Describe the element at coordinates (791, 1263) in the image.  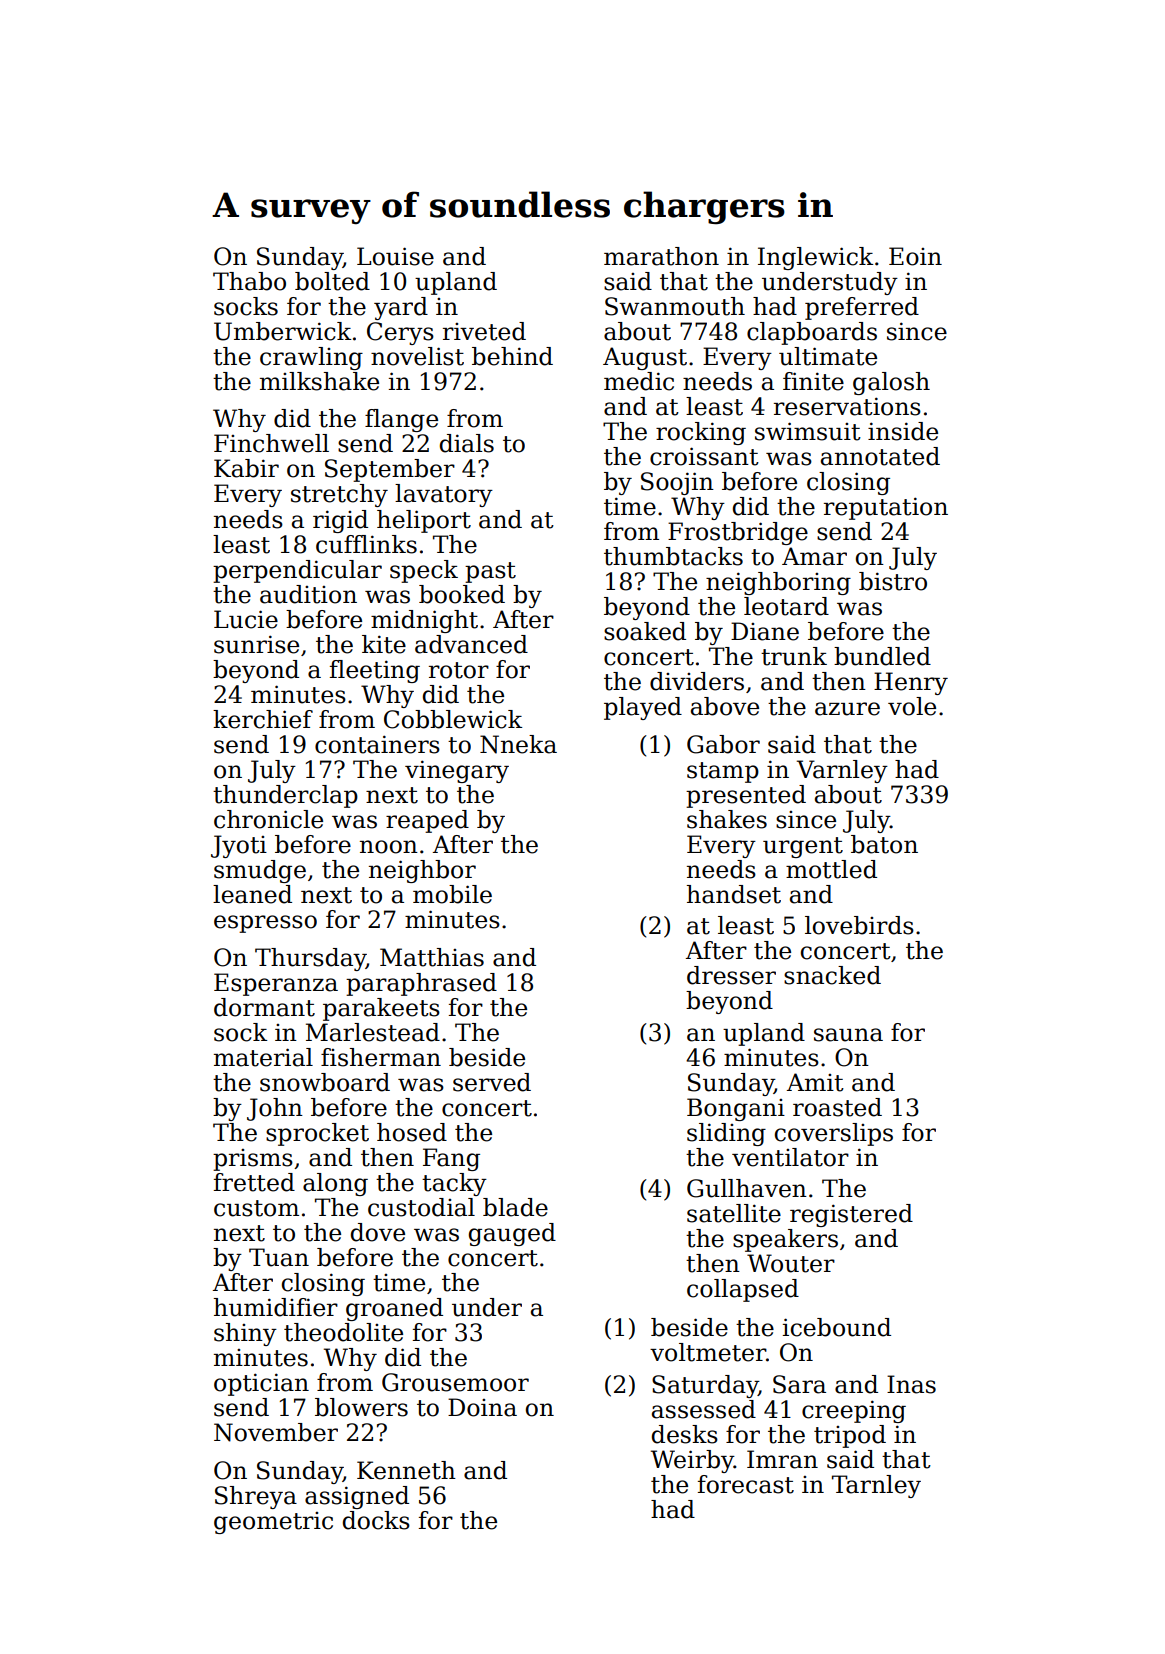
I see `Wouter` at that location.
